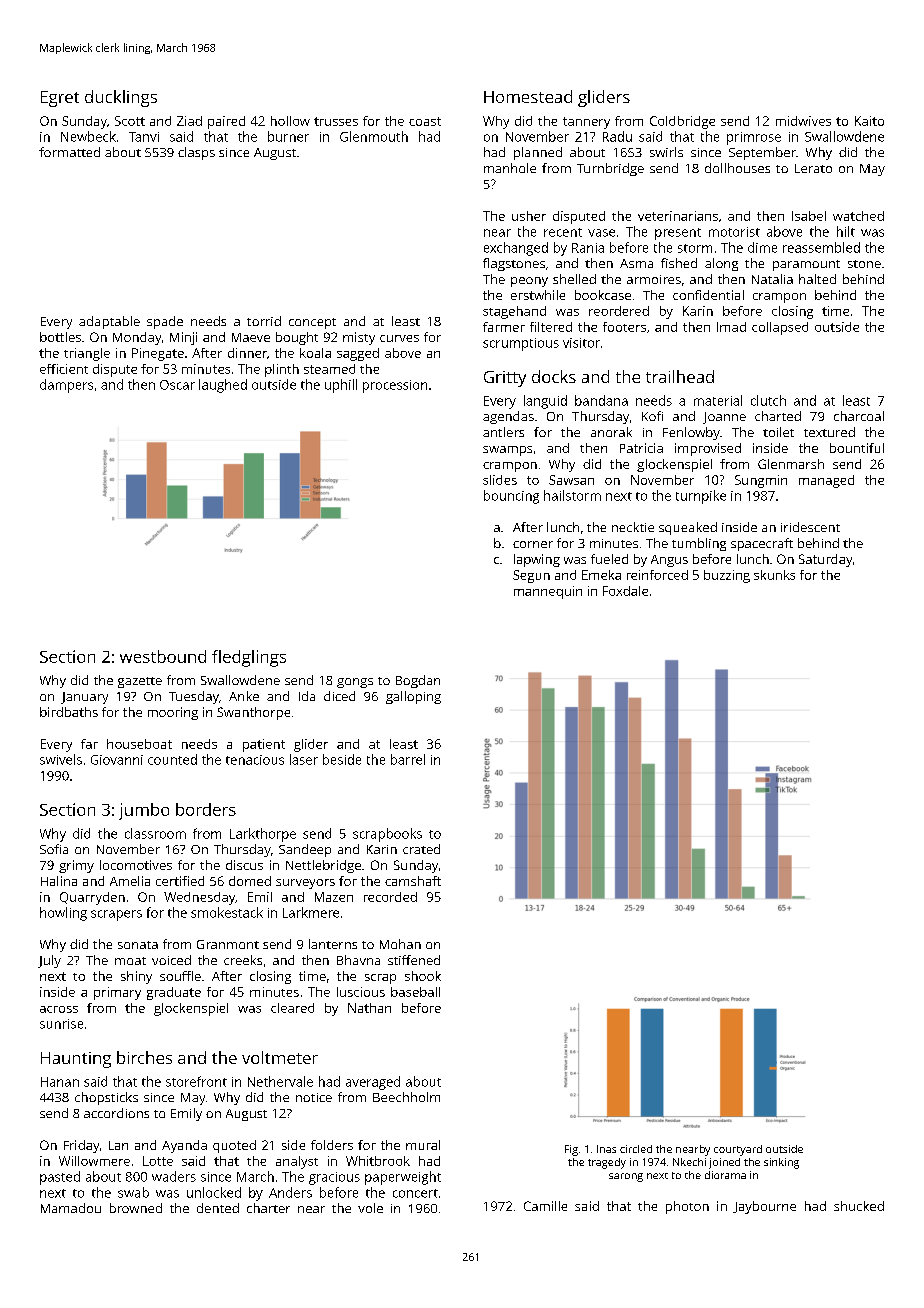 The height and width of the screenshot is (1308, 924). What do you see at coordinates (859, 1206) in the screenshot?
I see `shucked` at bounding box center [859, 1206].
